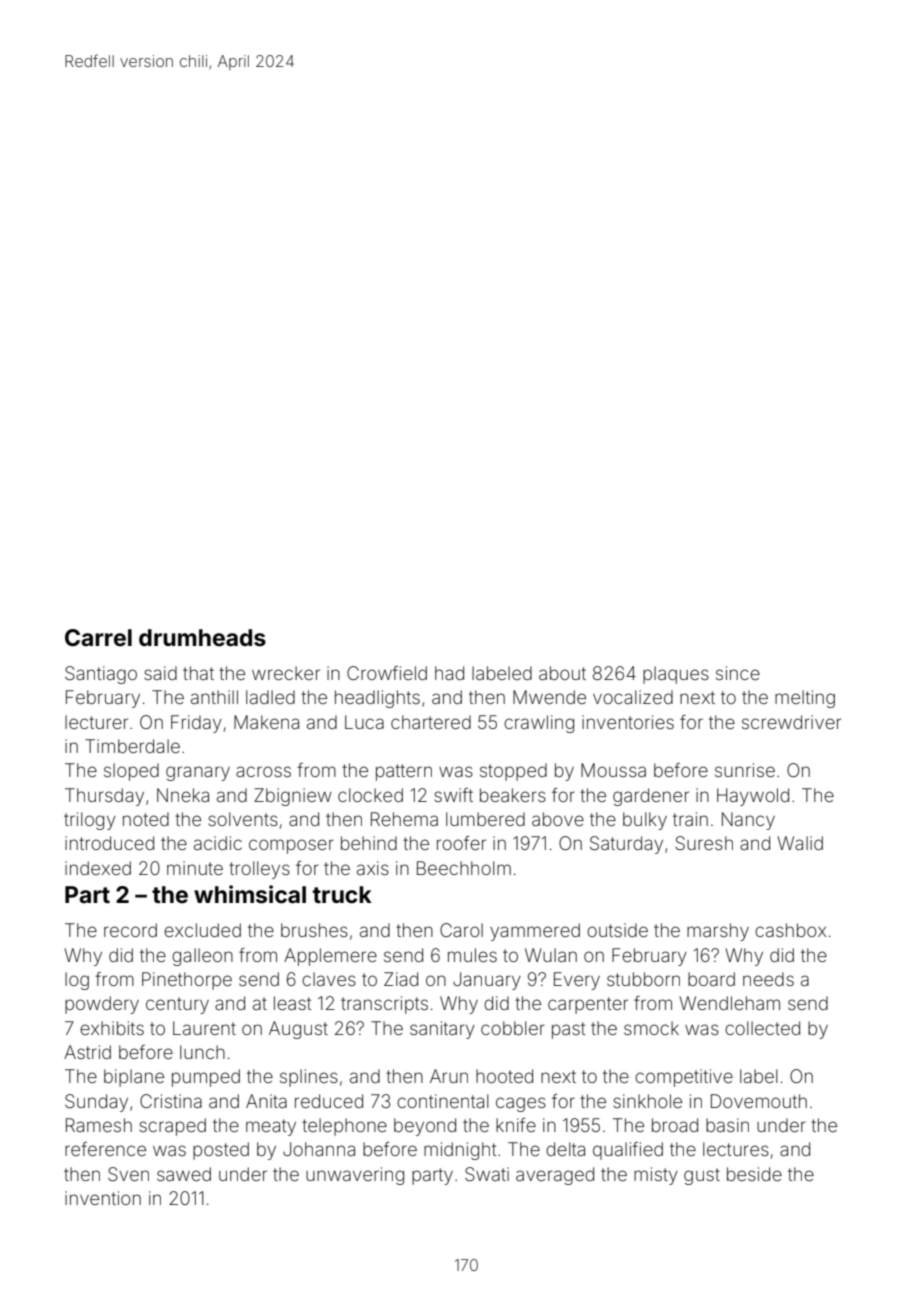 Image resolution: width=908 pixels, height=1316 pixels. Describe the element at coordinates (588, 1005) in the screenshot. I see `carpenter` at that location.
